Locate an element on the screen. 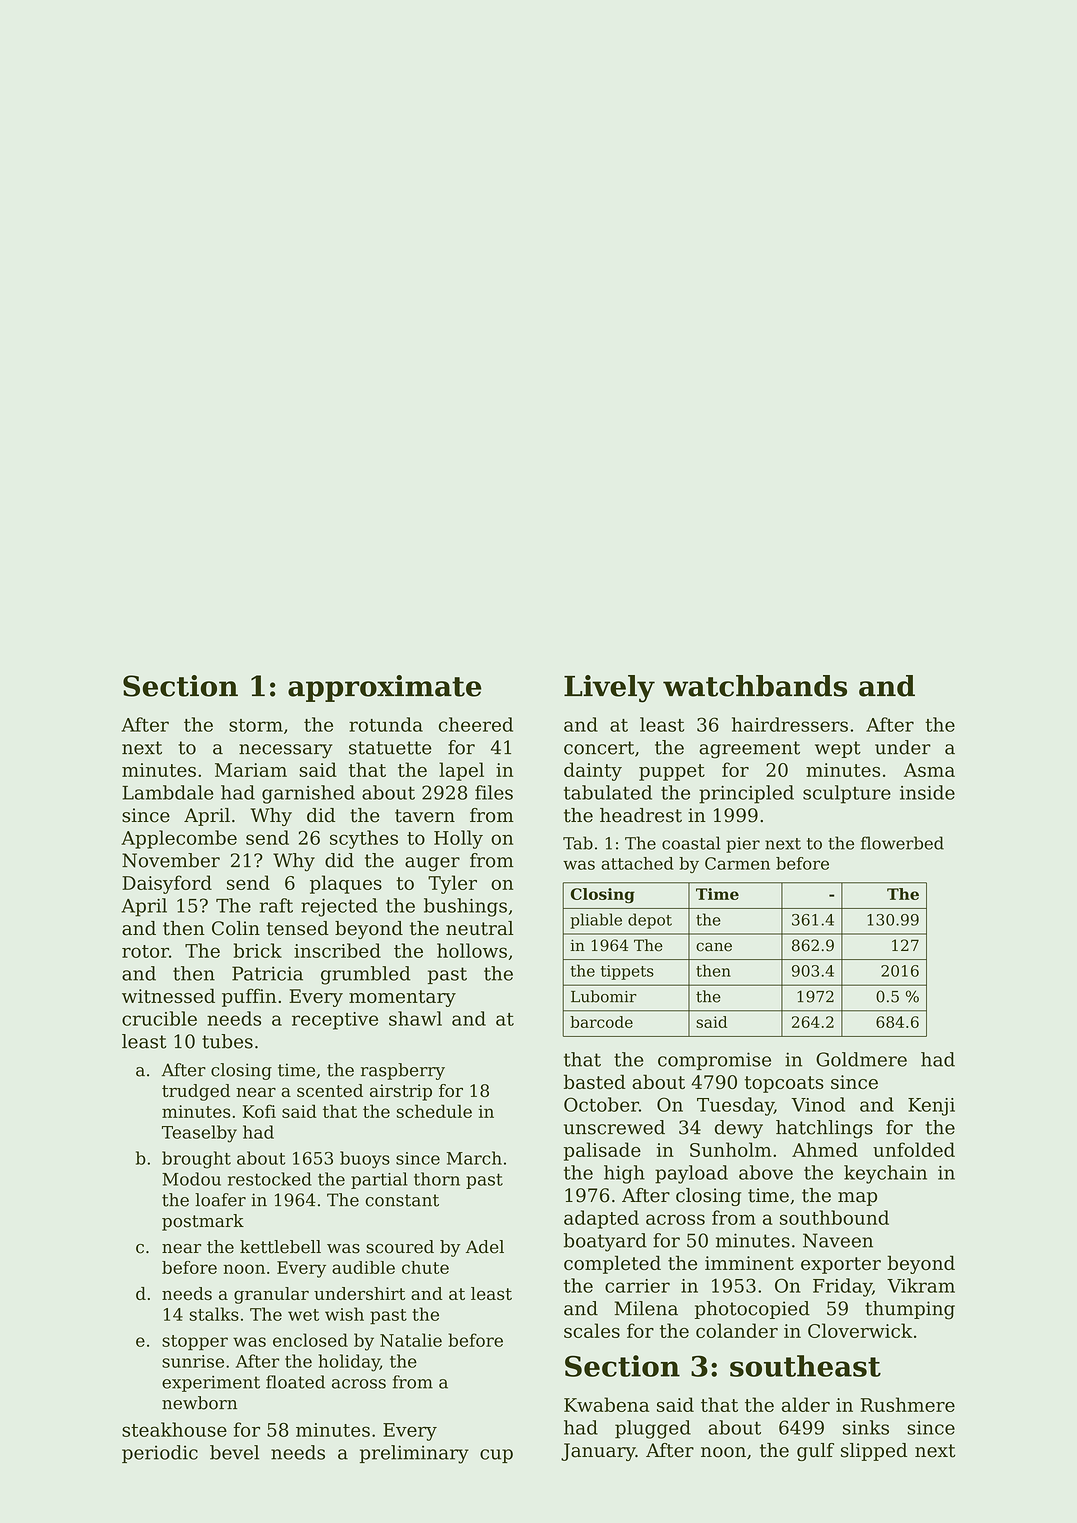 The height and width of the screenshot is (1523, 1077). Holly is located at coordinates (458, 839).
